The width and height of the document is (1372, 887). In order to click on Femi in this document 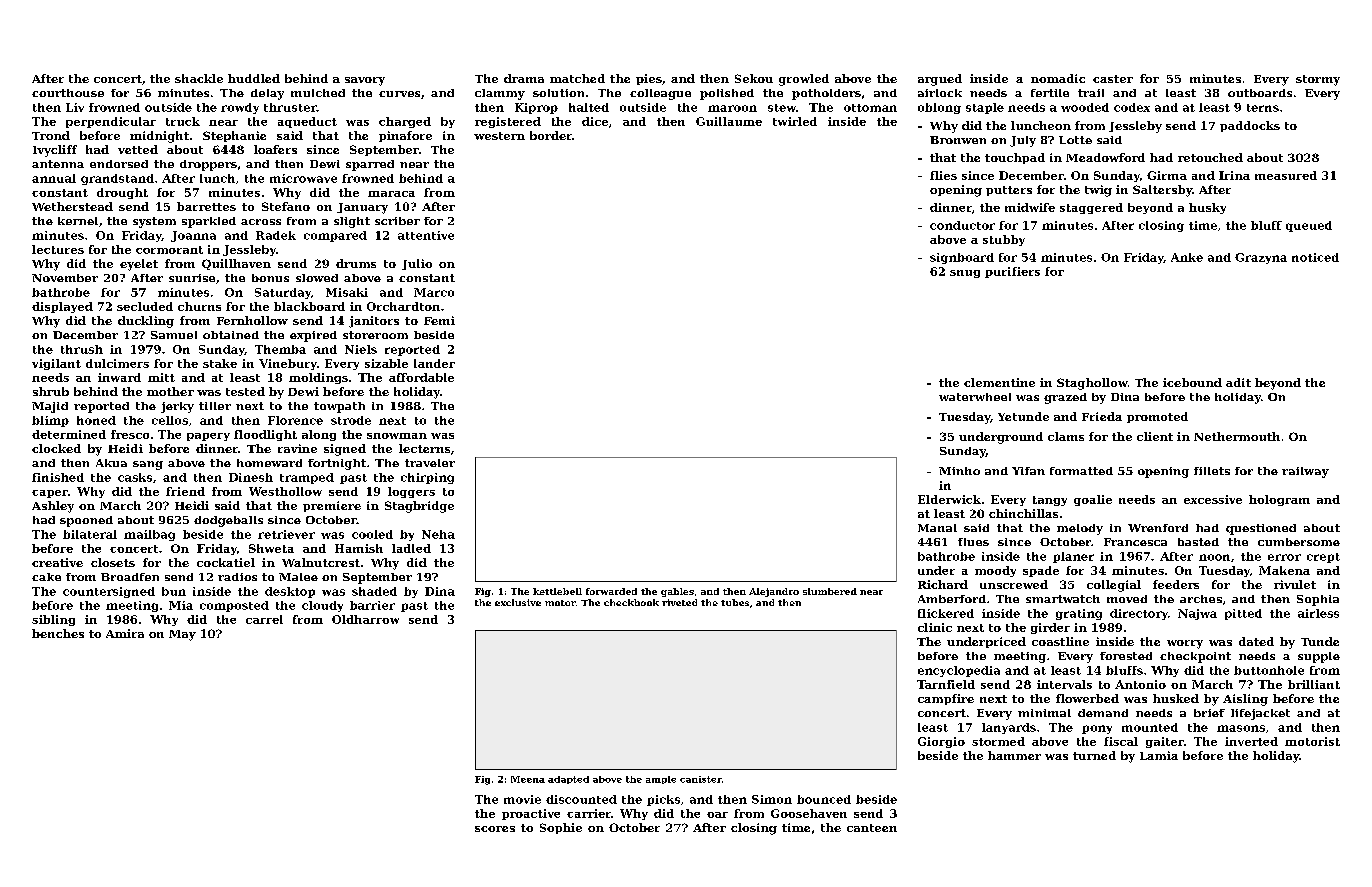, I will do `click(439, 320)`.
